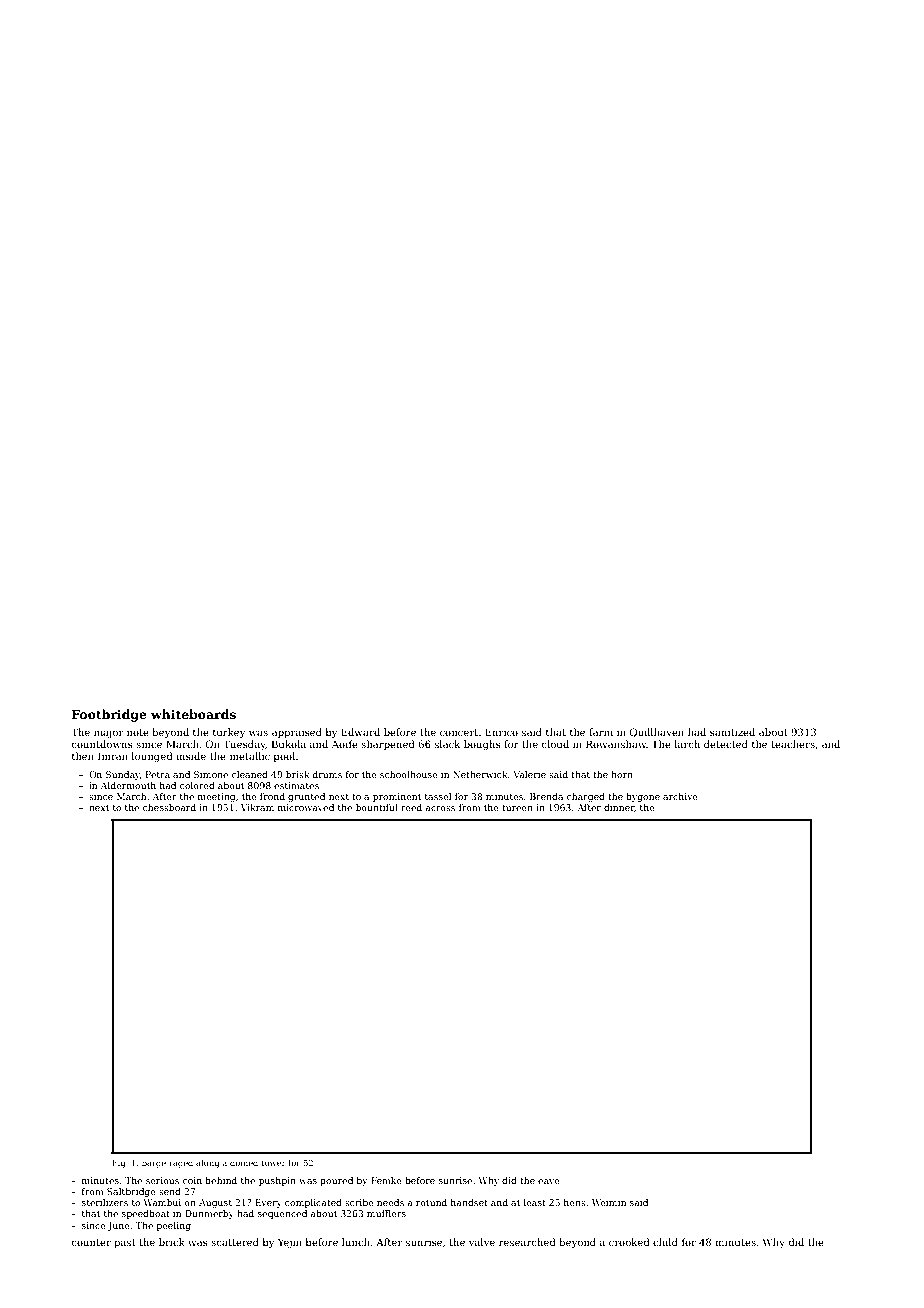 The height and width of the page is (1308, 924). I want to click on tower, so click(273, 1163).
